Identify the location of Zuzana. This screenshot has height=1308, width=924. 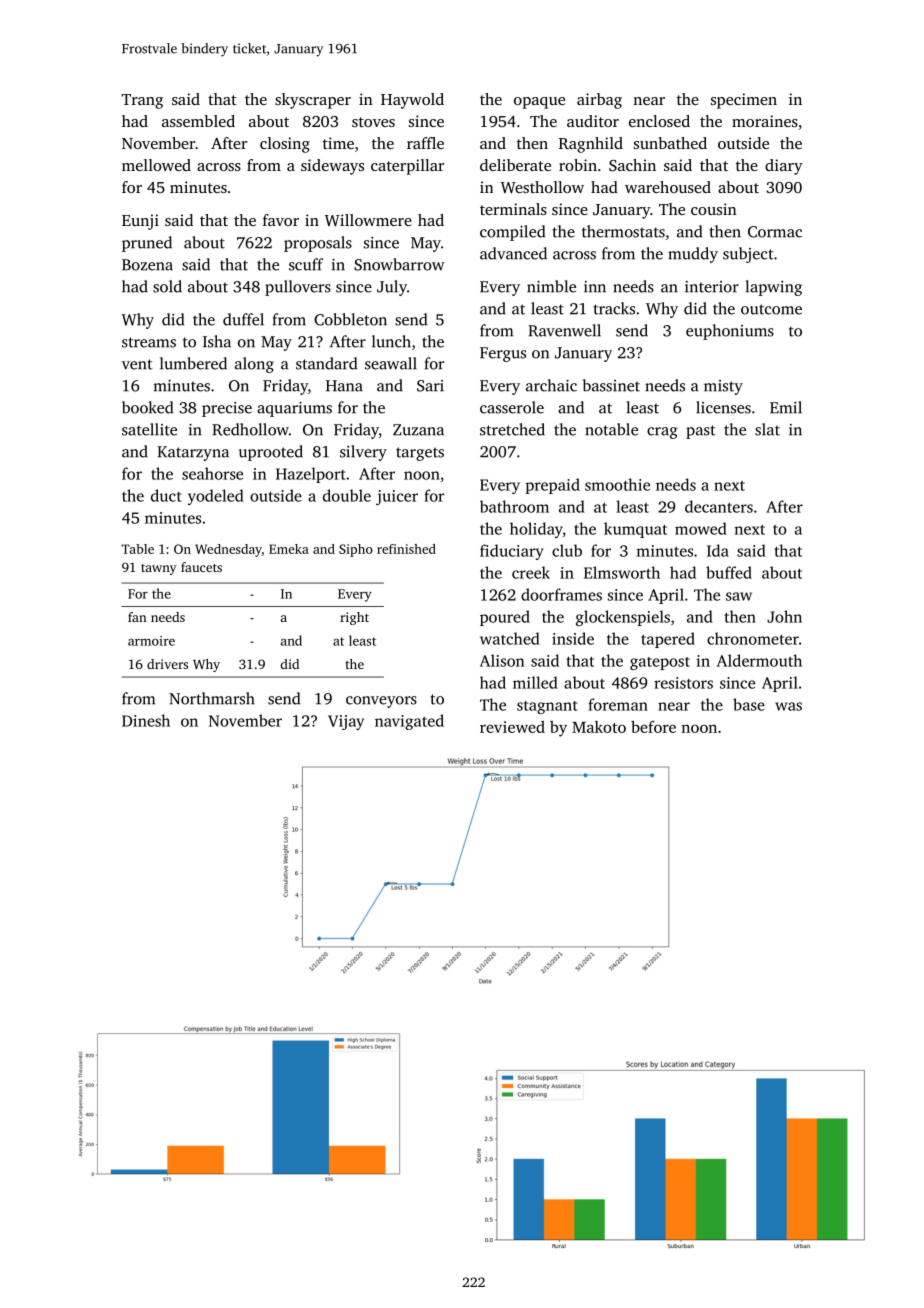
(418, 430).
